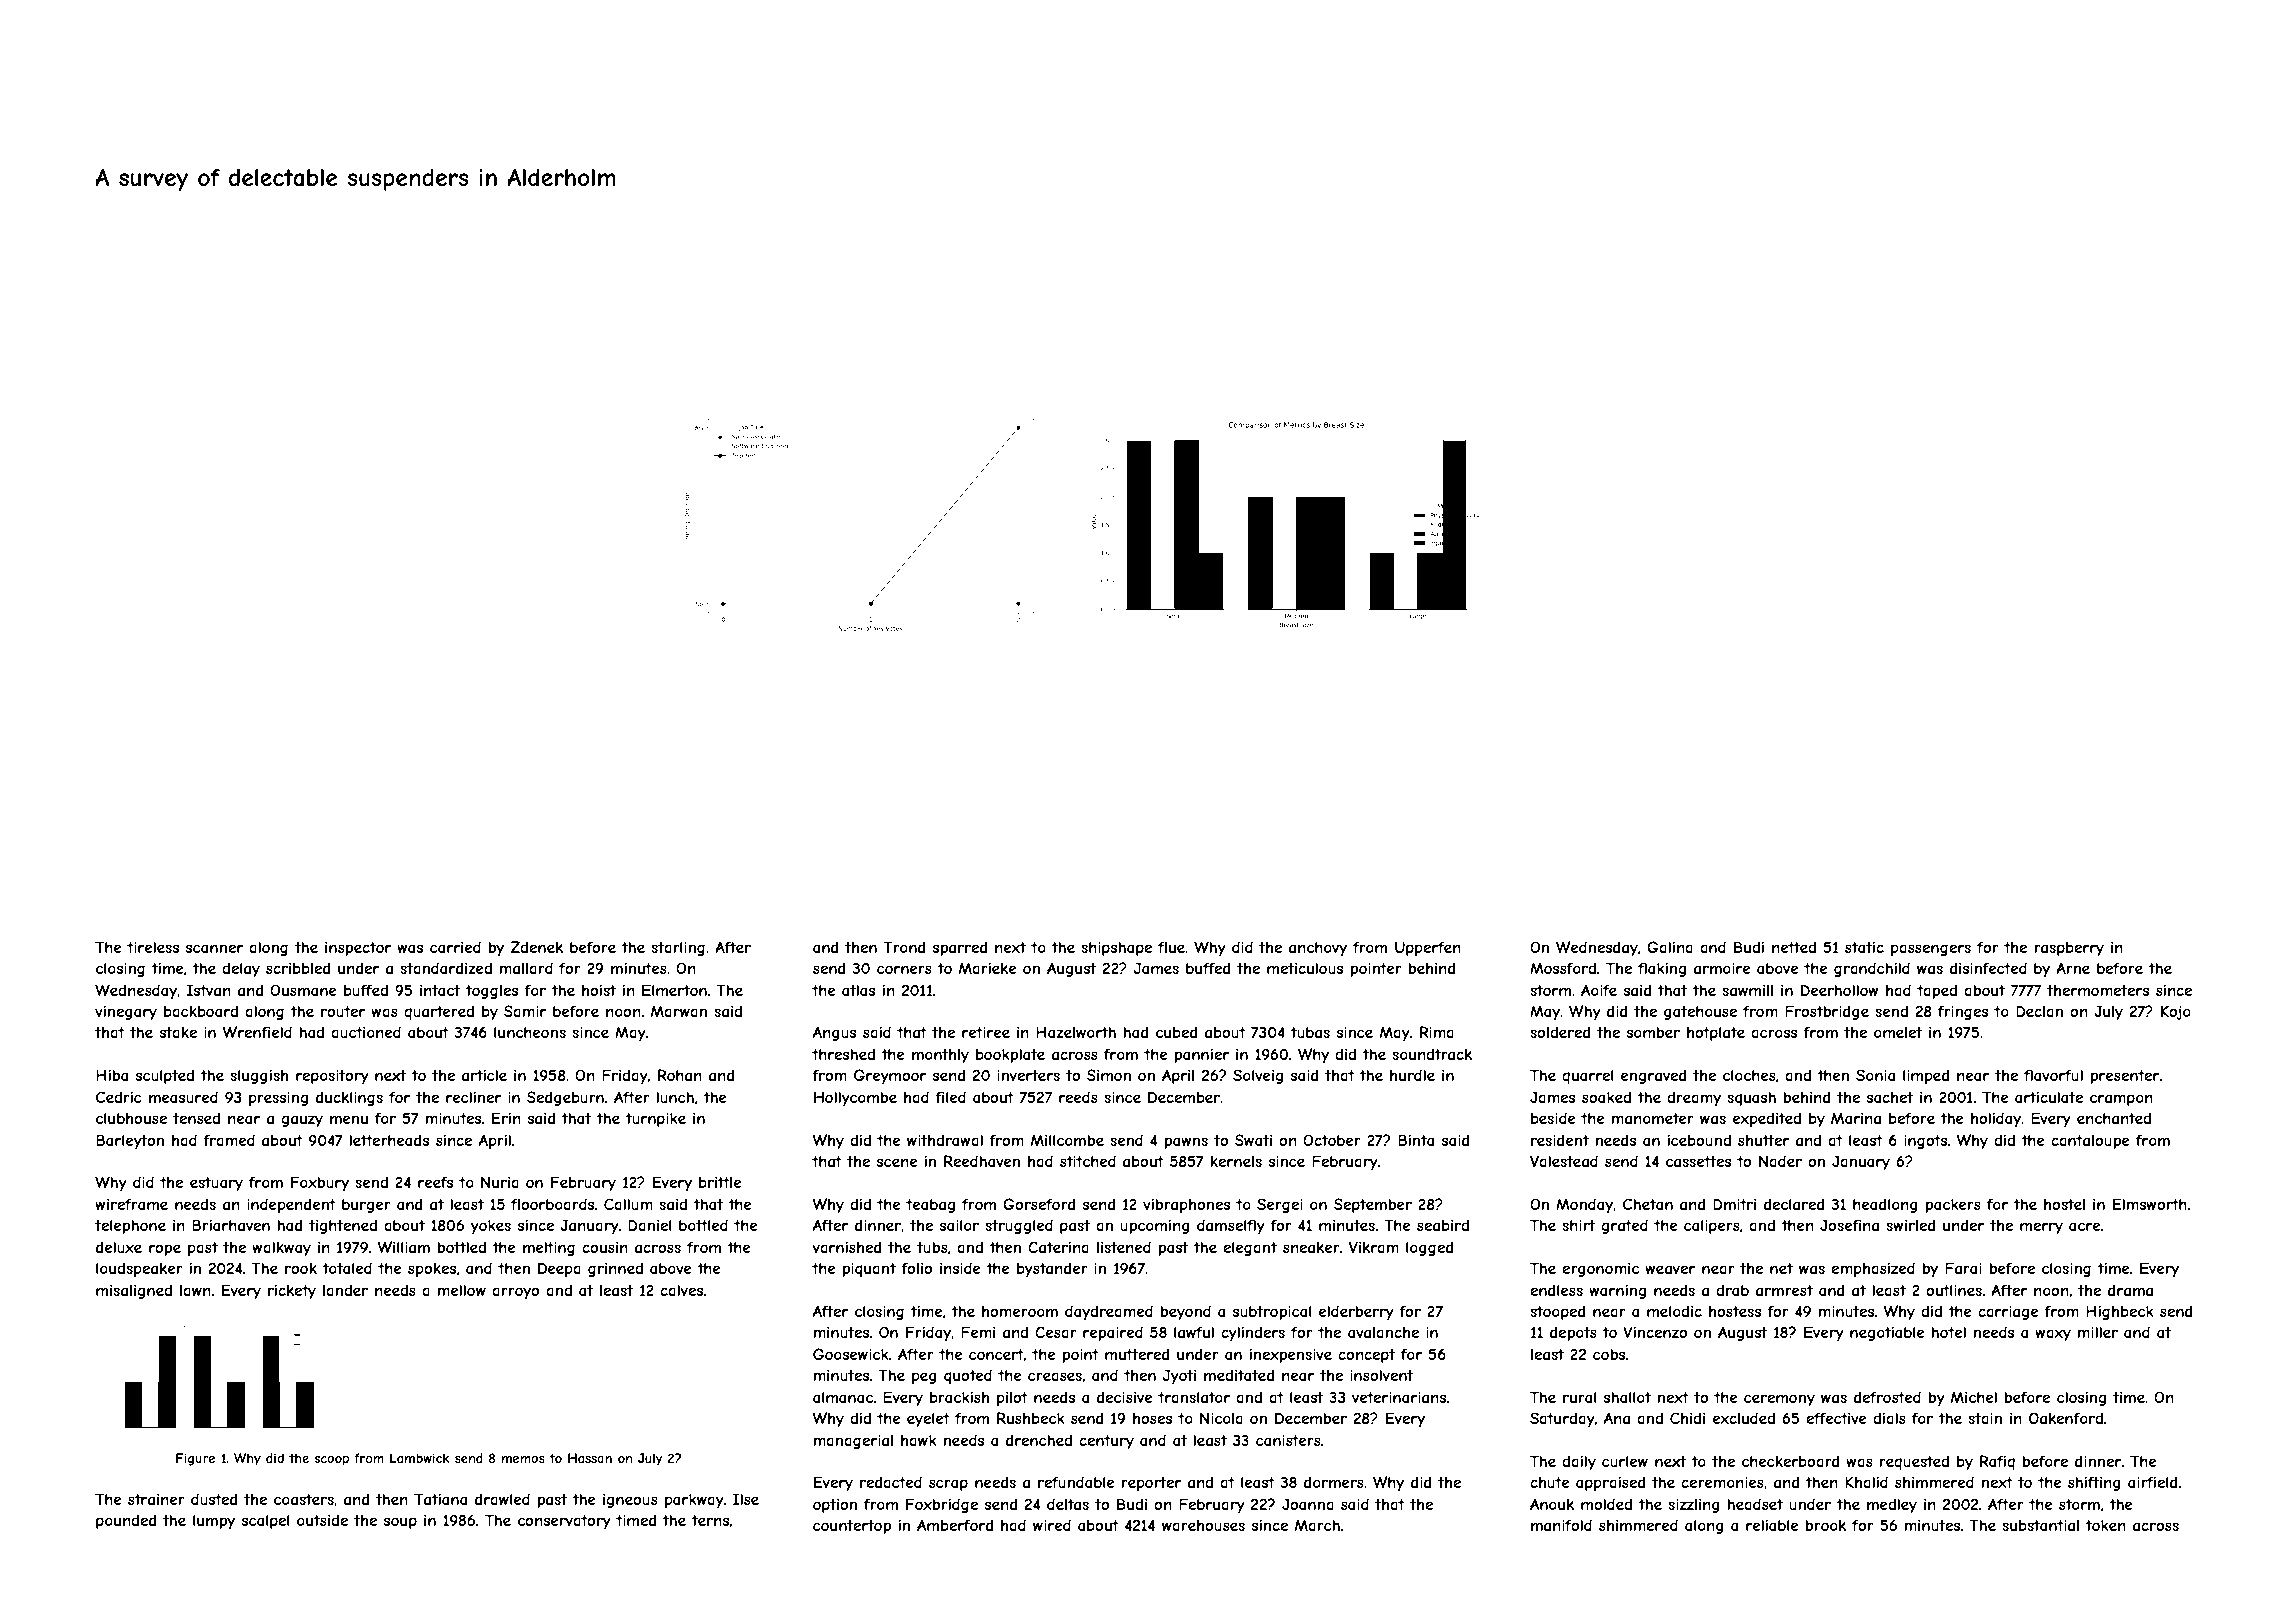 Image resolution: width=2292 pixels, height=1620 pixels. What do you see at coordinates (1429, 1248) in the page?
I see `logged` at bounding box center [1429, 1248].
